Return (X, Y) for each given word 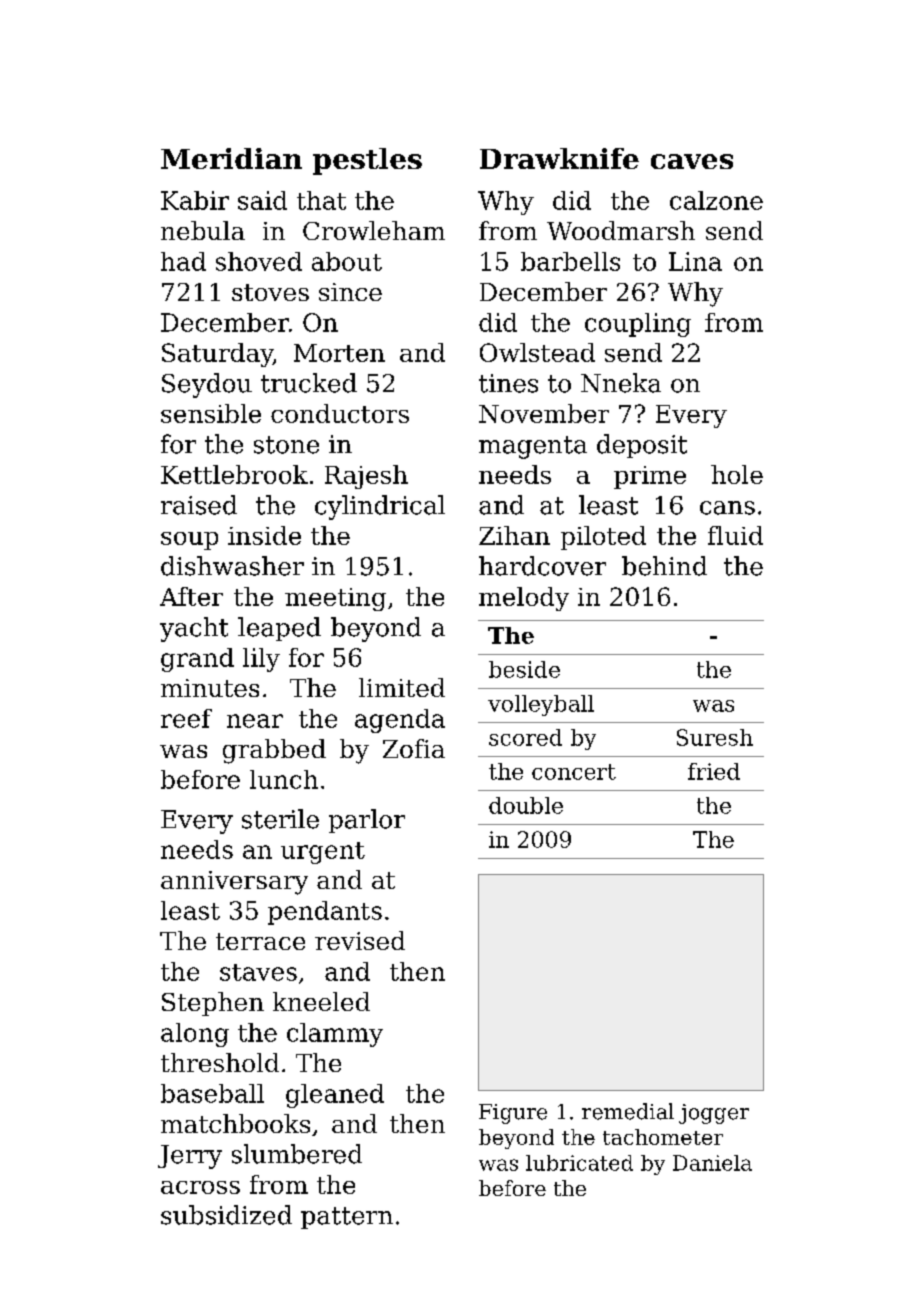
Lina (695, 261)
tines (508, 383)
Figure (513, 1114)
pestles (367, 161)
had (183, 261)
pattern (347, 1218)
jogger (714, 1114)
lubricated (579, 1163)
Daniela (712, 1163)
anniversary (234, 883)
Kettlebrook (234, 474)
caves (692, 161)
